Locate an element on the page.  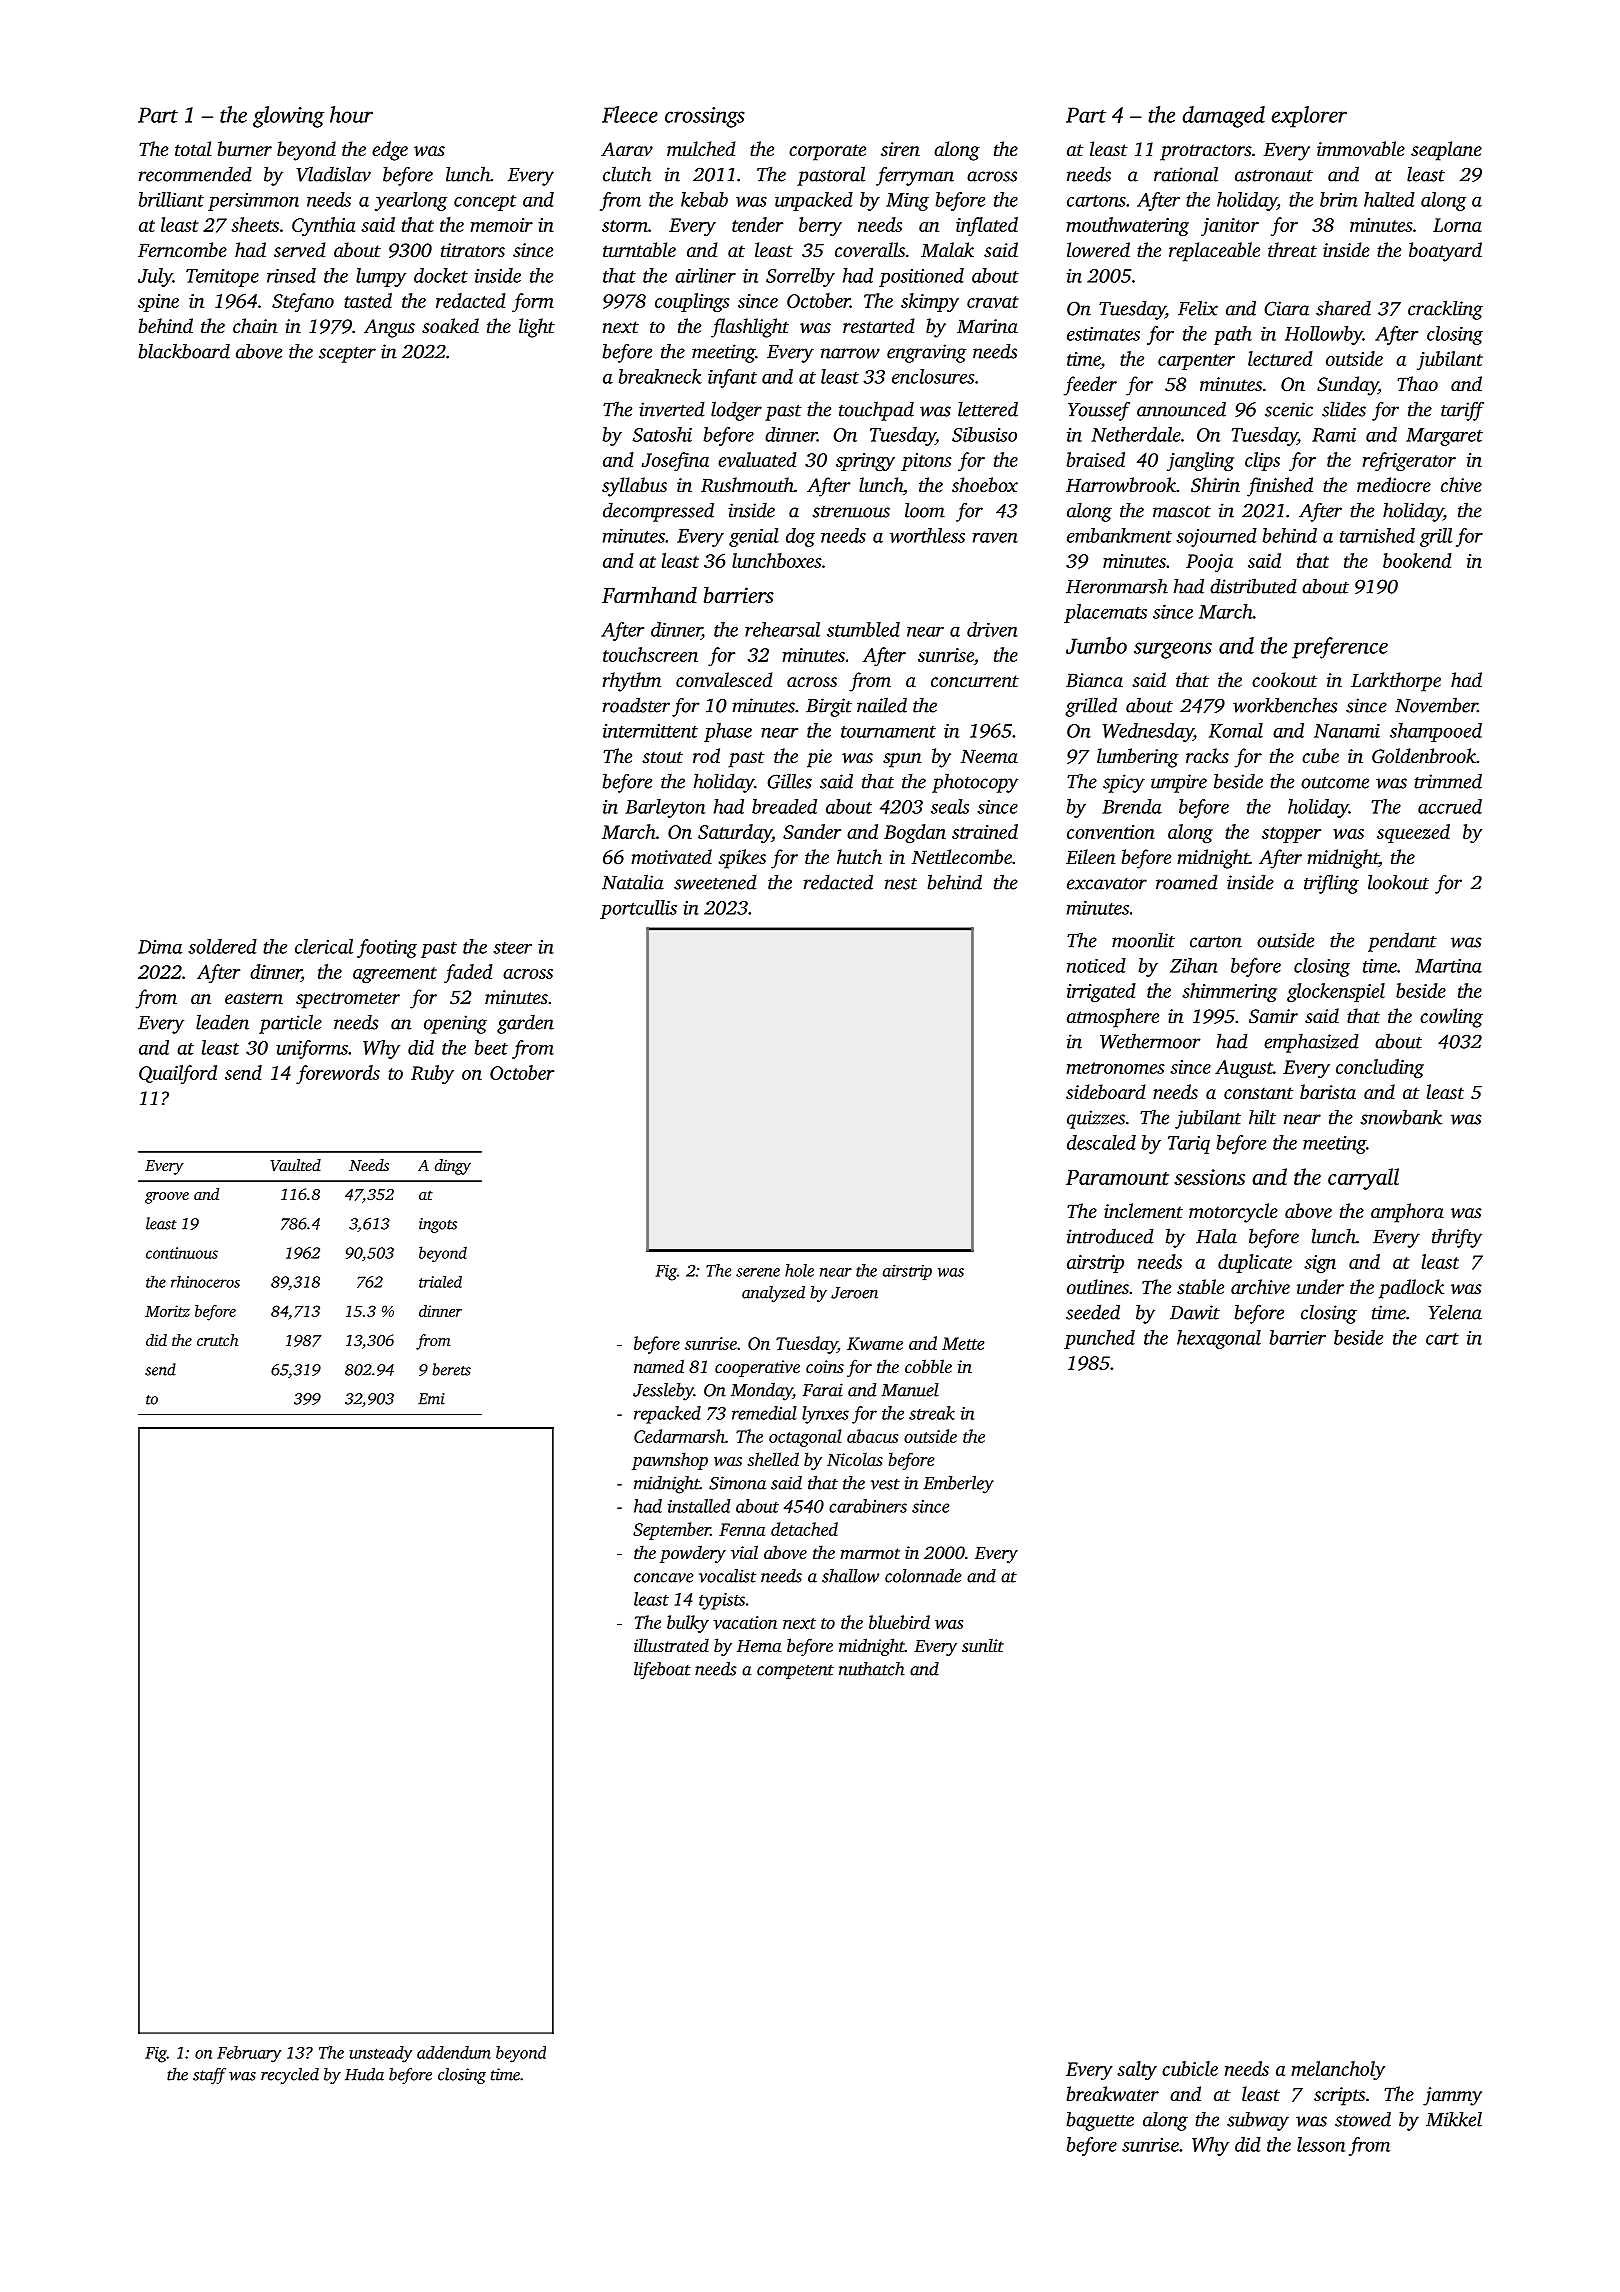
Vladislav is located at coordinates (333, 174).
